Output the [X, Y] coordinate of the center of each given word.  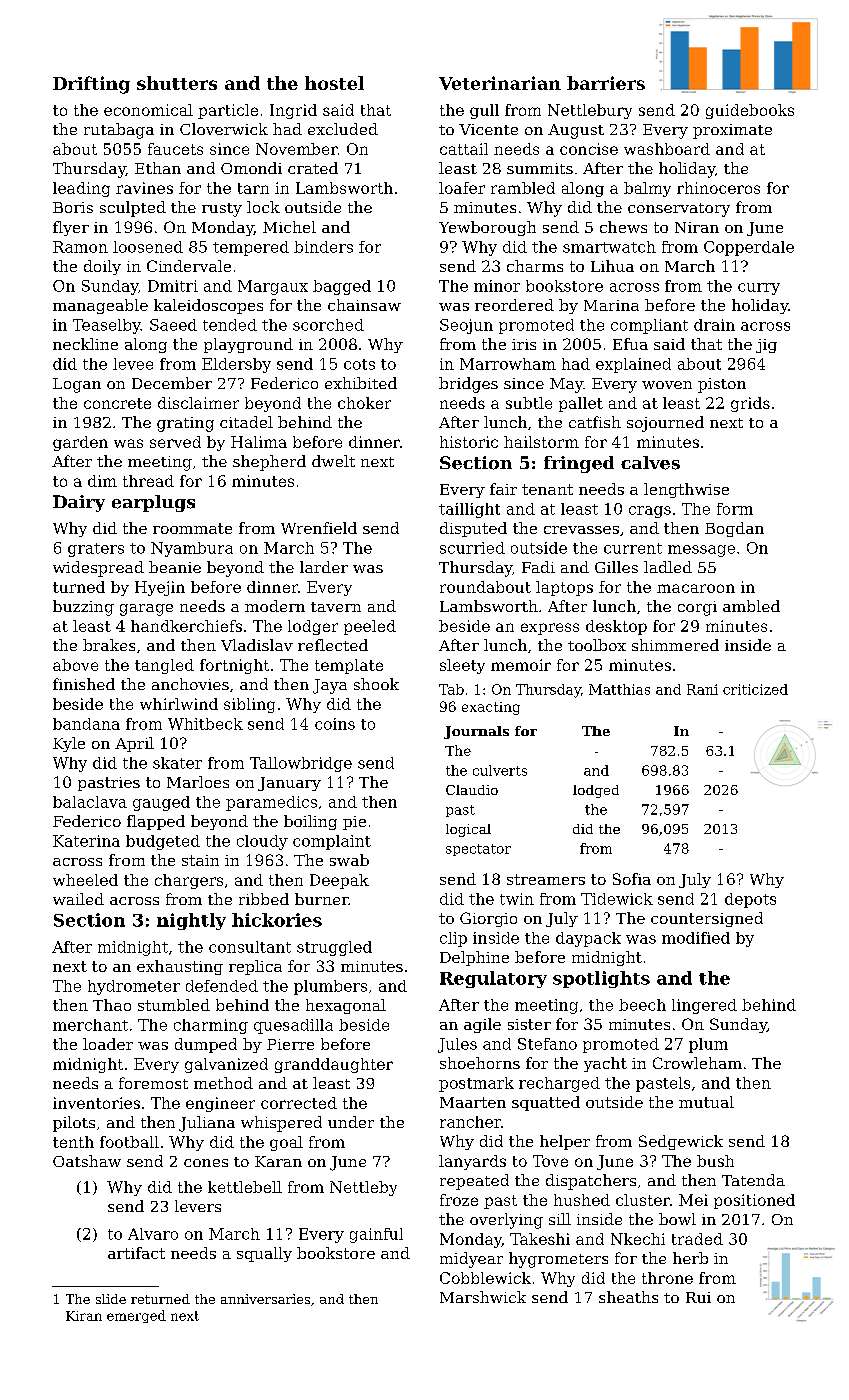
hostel [334, 83]
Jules [457, 1045]
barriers [606, 83]
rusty [222, 210]
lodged [596, 791]
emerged [136, 1316]
